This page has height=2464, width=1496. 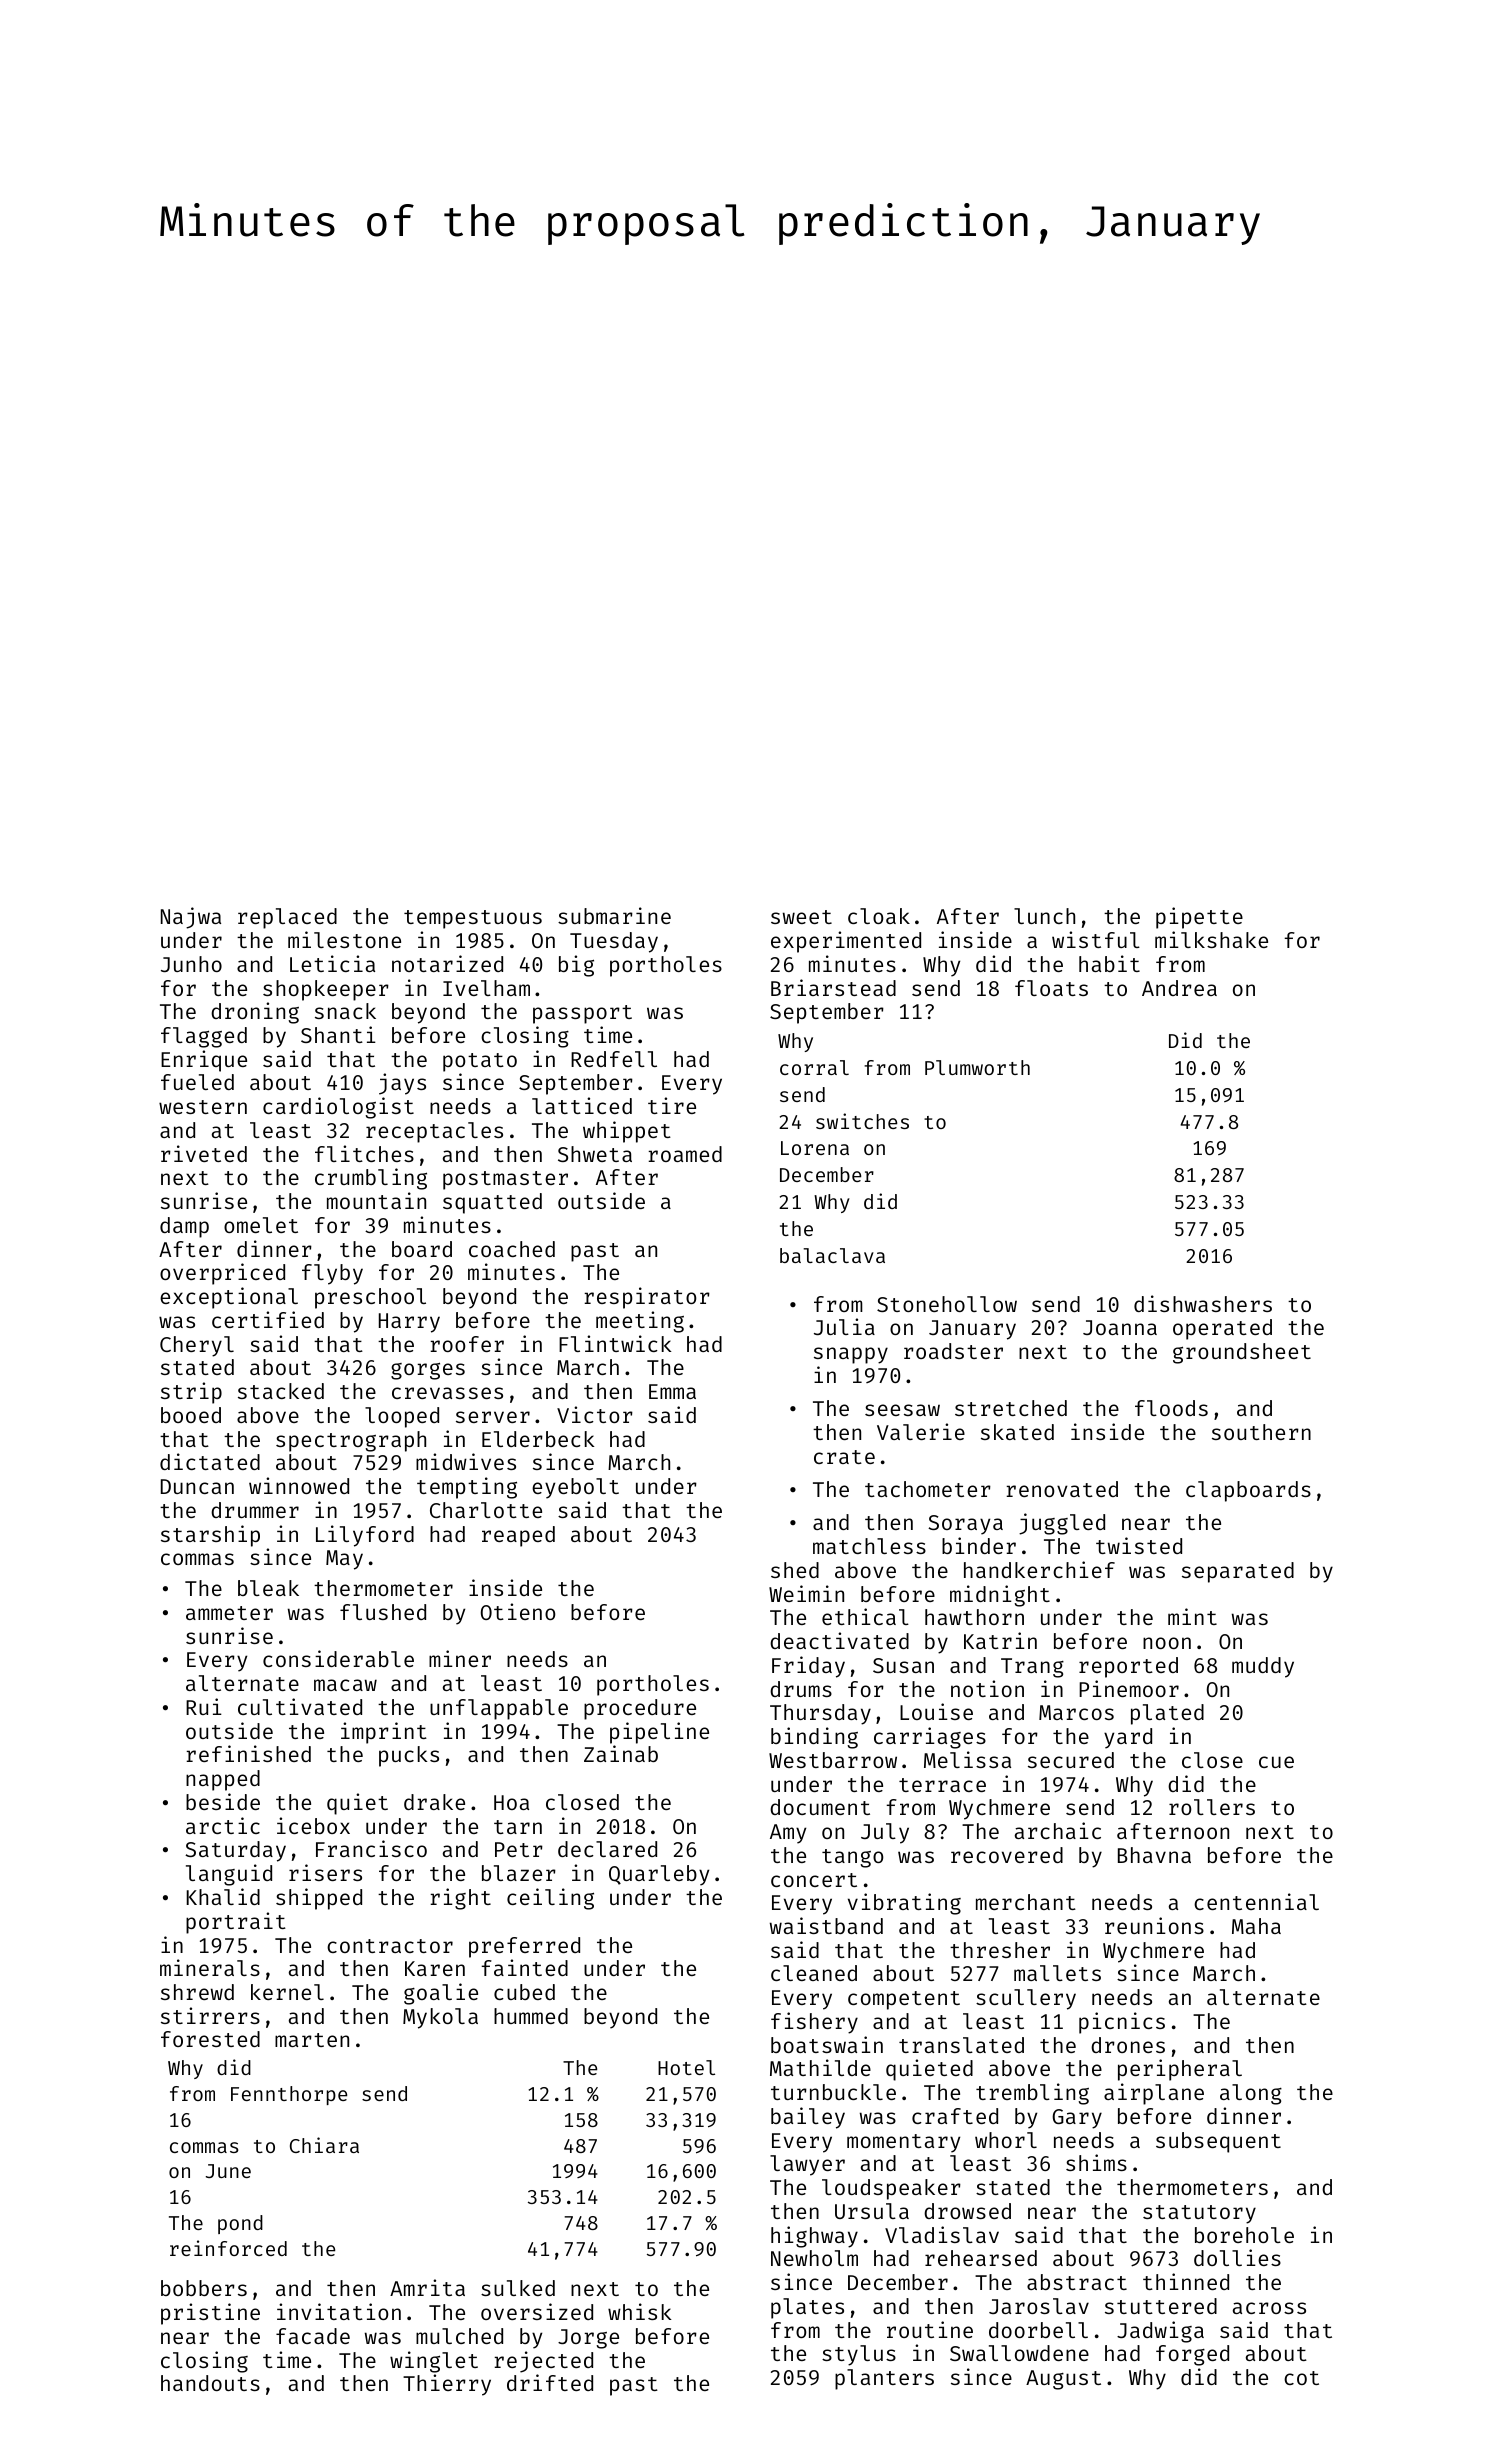 What do you see at coordinates (204, 1153) in the page?
I see `riveted` at bounding box center [204, 1153].
